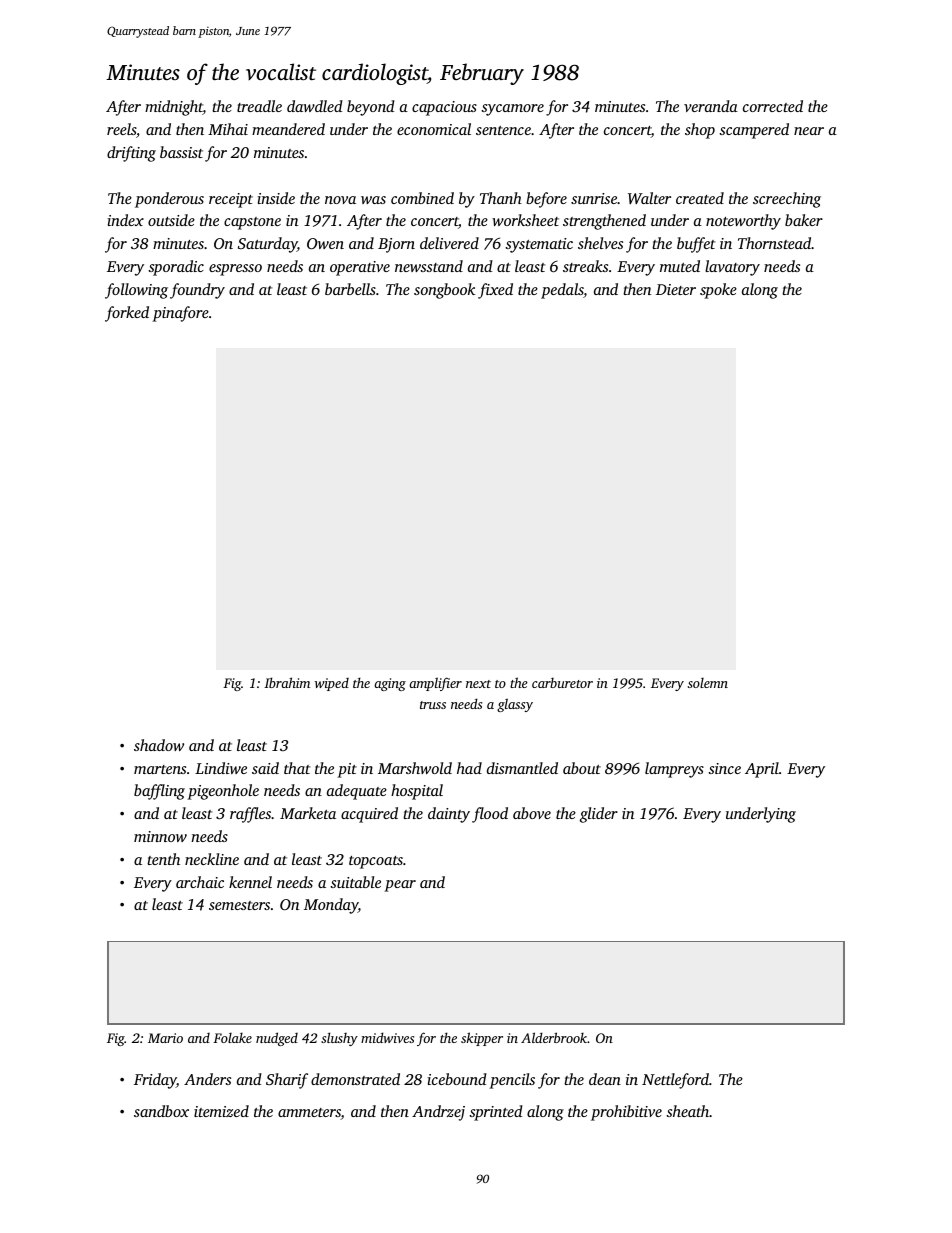  What do you see at coordinates (161, 1111) in the image?
I see `sandbox` at bounding box center [161, 1111].
